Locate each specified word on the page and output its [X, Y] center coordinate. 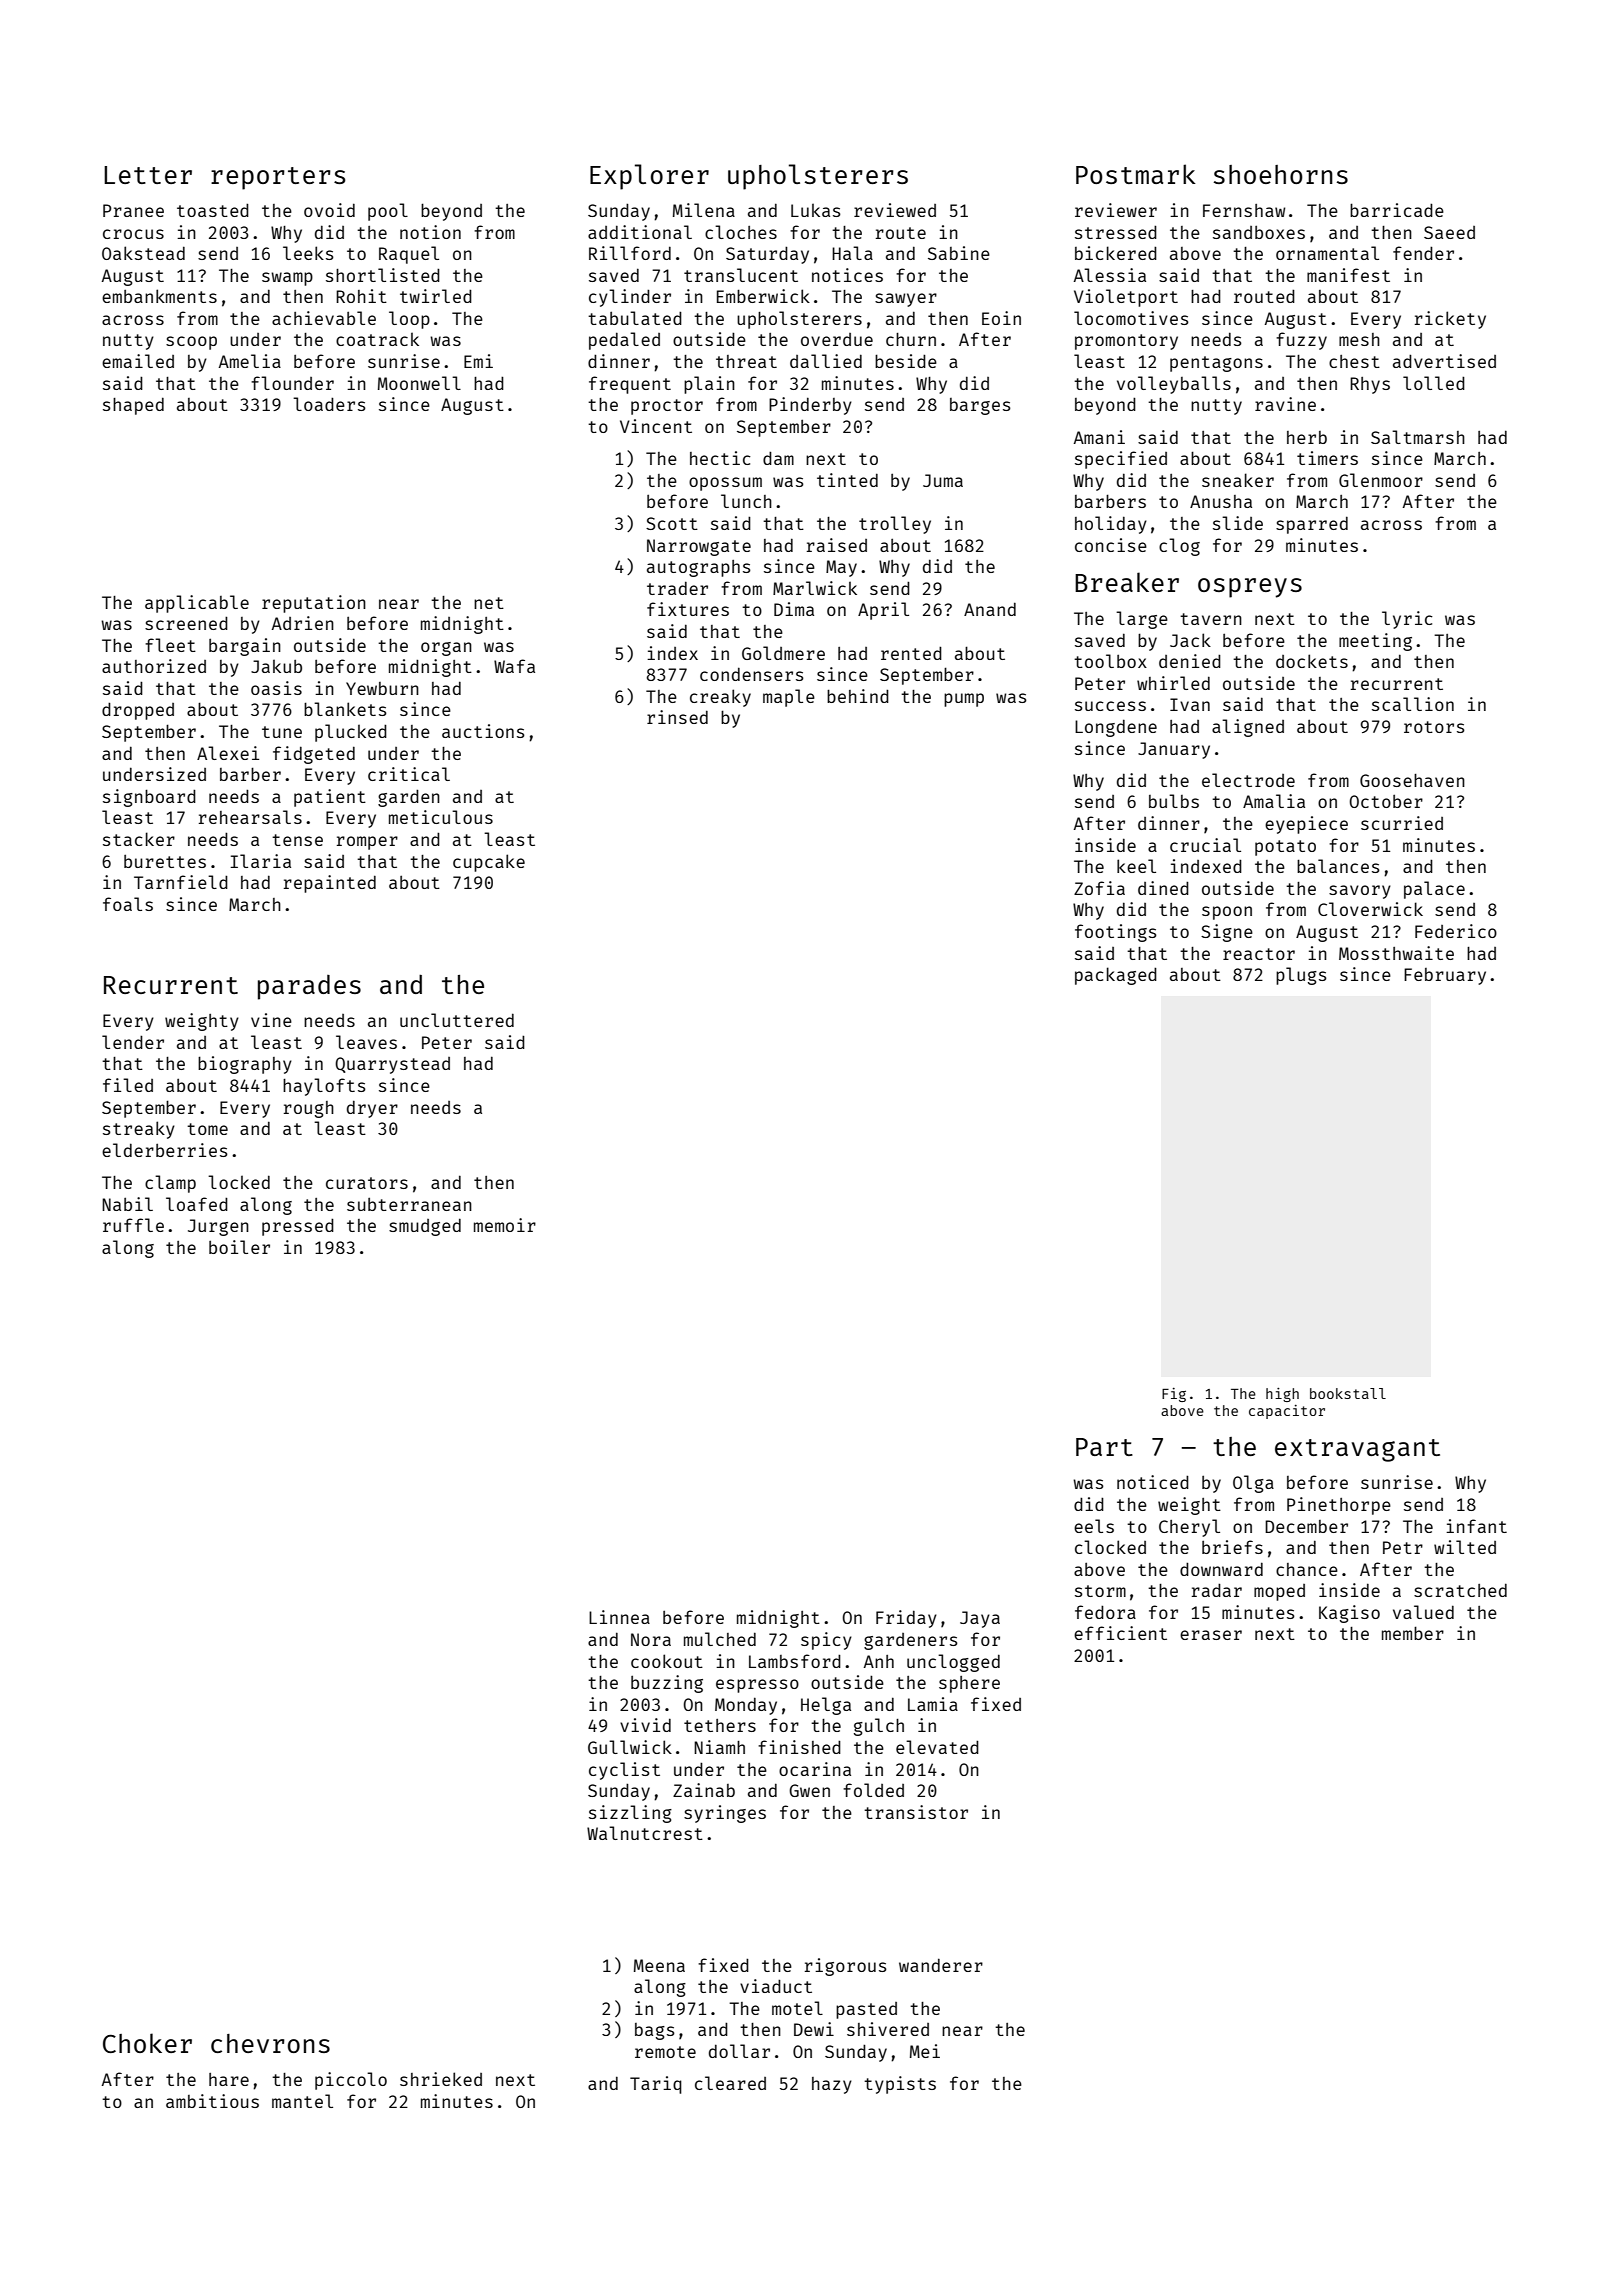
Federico [1456, 931]
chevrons [270, 2043]
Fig [1174, 1395]
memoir [505, 1225]
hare [229, 2079]
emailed [138, 361]
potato [1285, 848]
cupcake [489, 863]
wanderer [941, 1965]
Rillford [630, 253]
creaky [720, 698]
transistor [916, 1812]
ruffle [133, 1225]
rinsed [677, 717]
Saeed [1449, 232]
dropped [138, 711]
